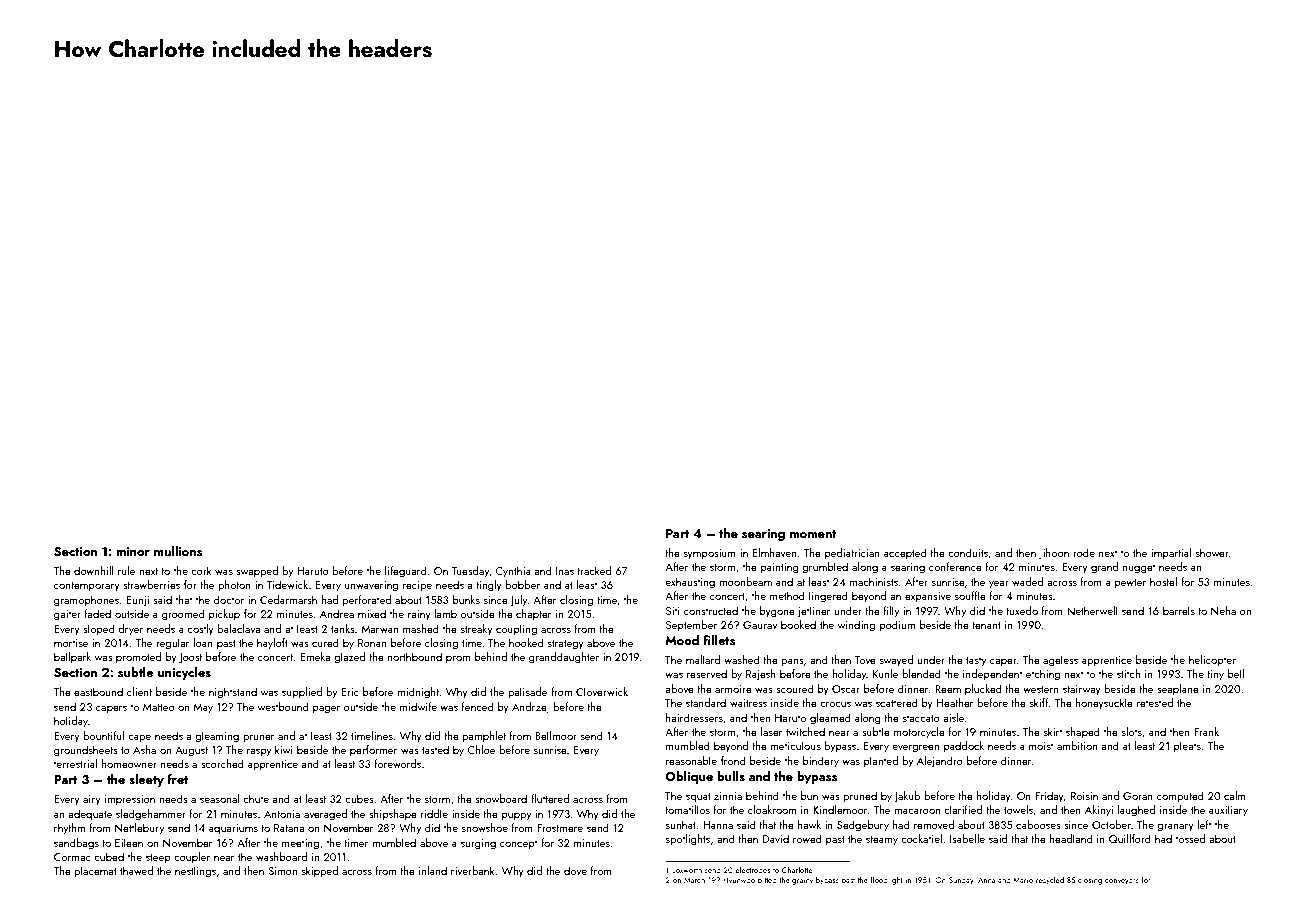  What do you see at coordinates (673, 611) in the page?
I see `Siti` at bounding box center [673, 611].
